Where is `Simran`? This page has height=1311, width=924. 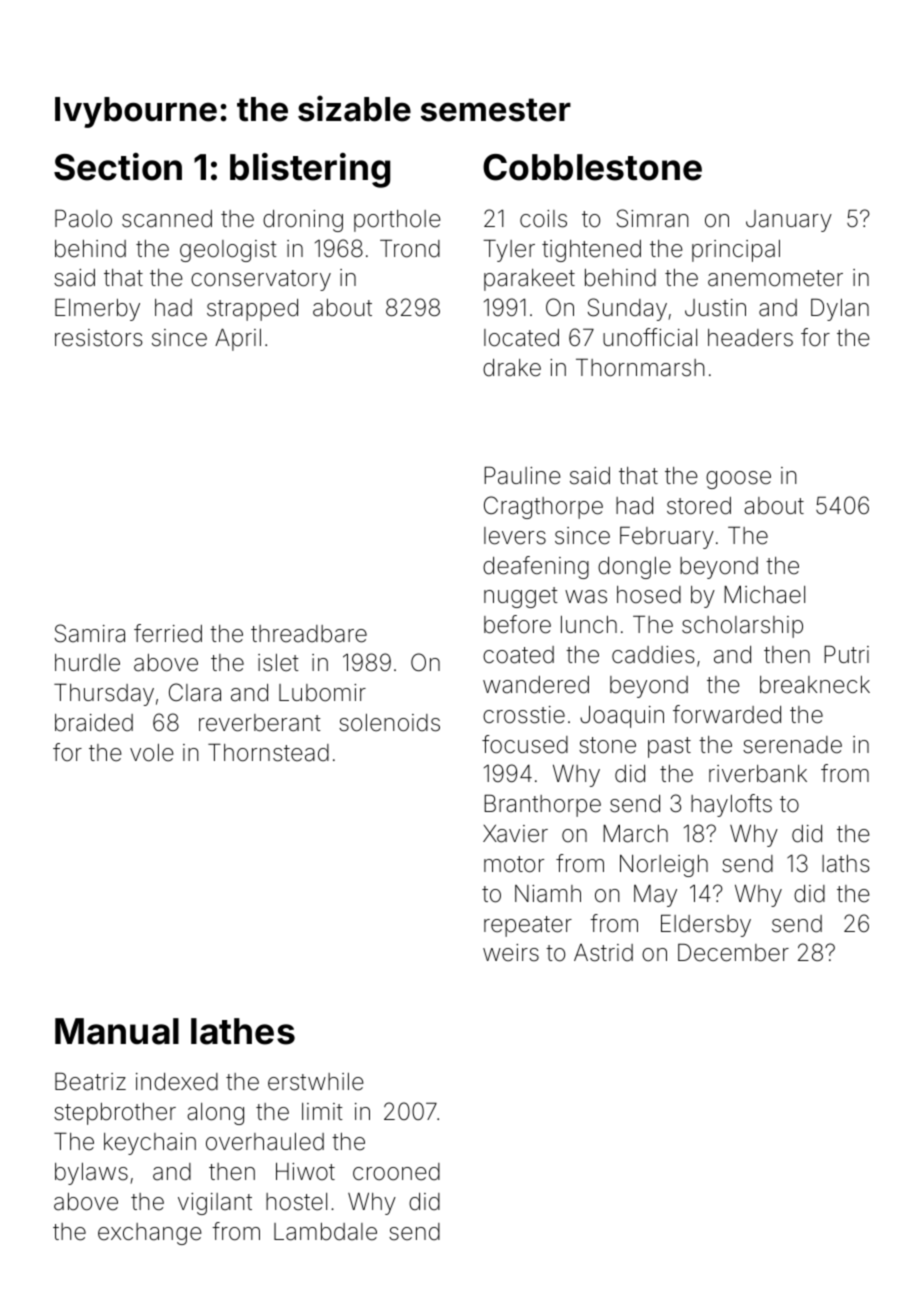 Simran is located at coordinates (653, 218).
